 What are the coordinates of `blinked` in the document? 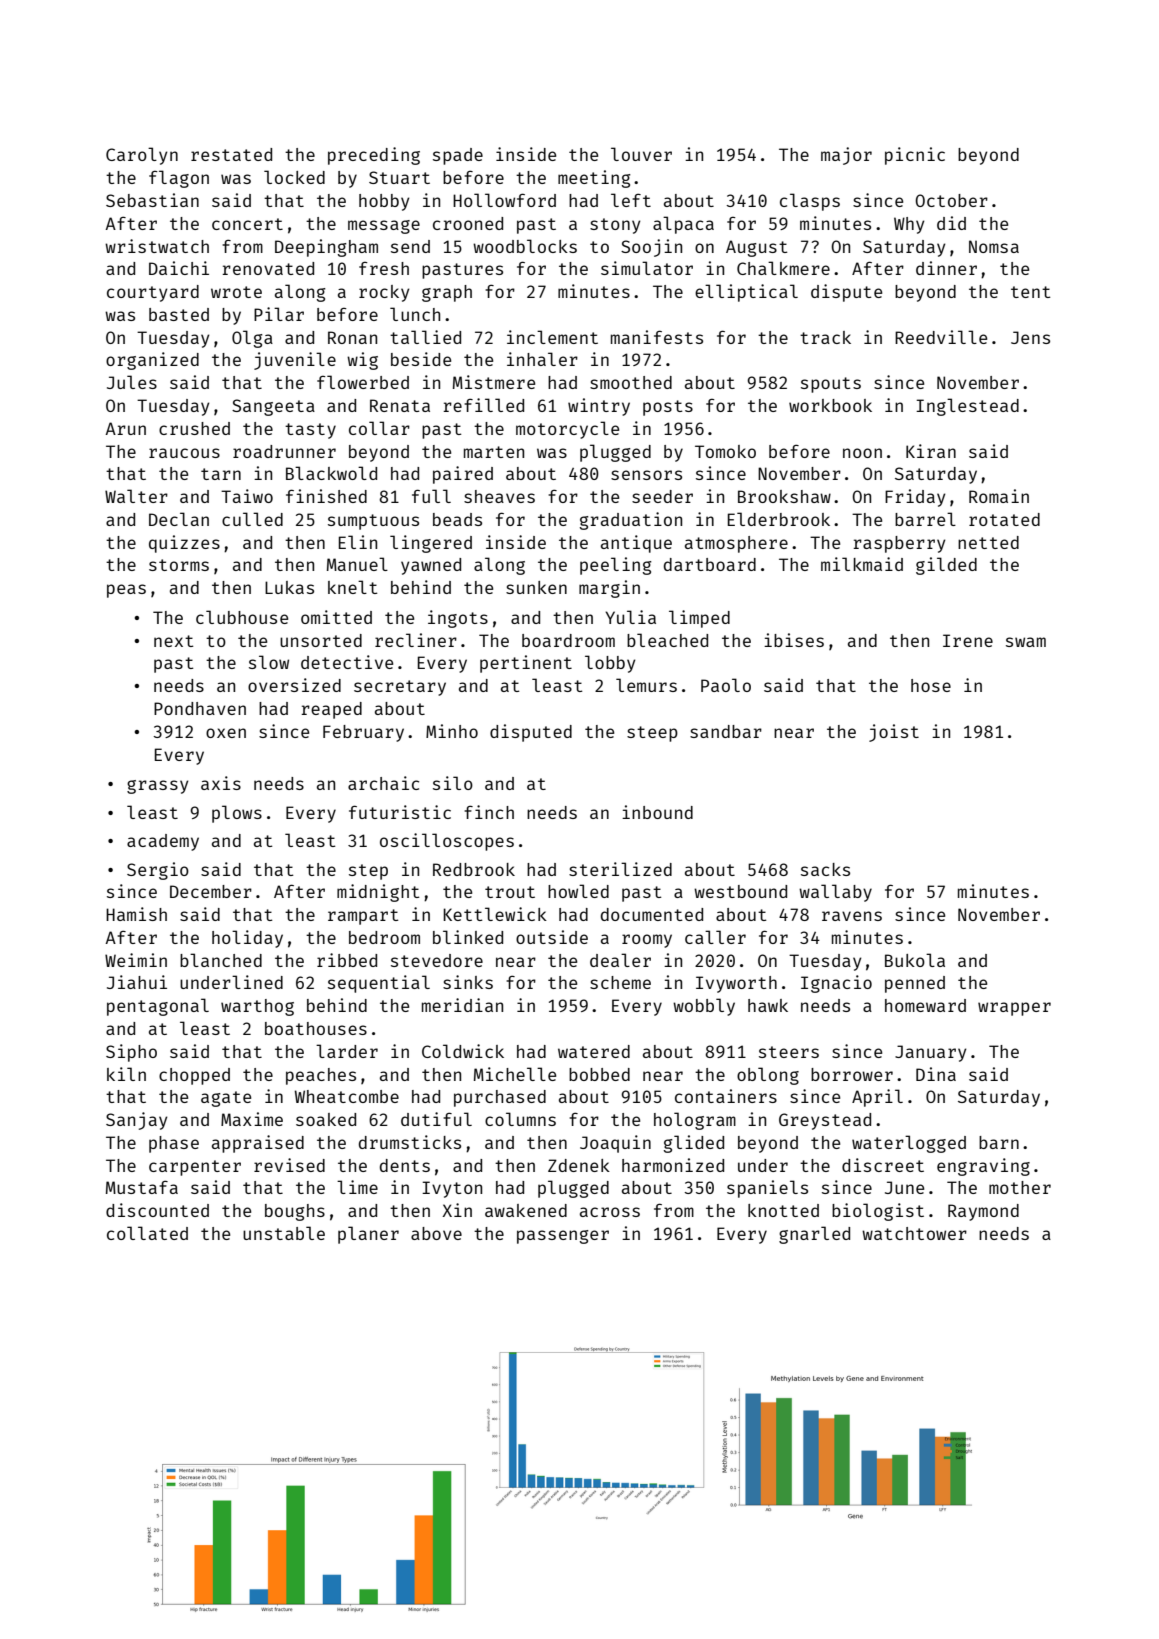 It's located at (468, 937).
